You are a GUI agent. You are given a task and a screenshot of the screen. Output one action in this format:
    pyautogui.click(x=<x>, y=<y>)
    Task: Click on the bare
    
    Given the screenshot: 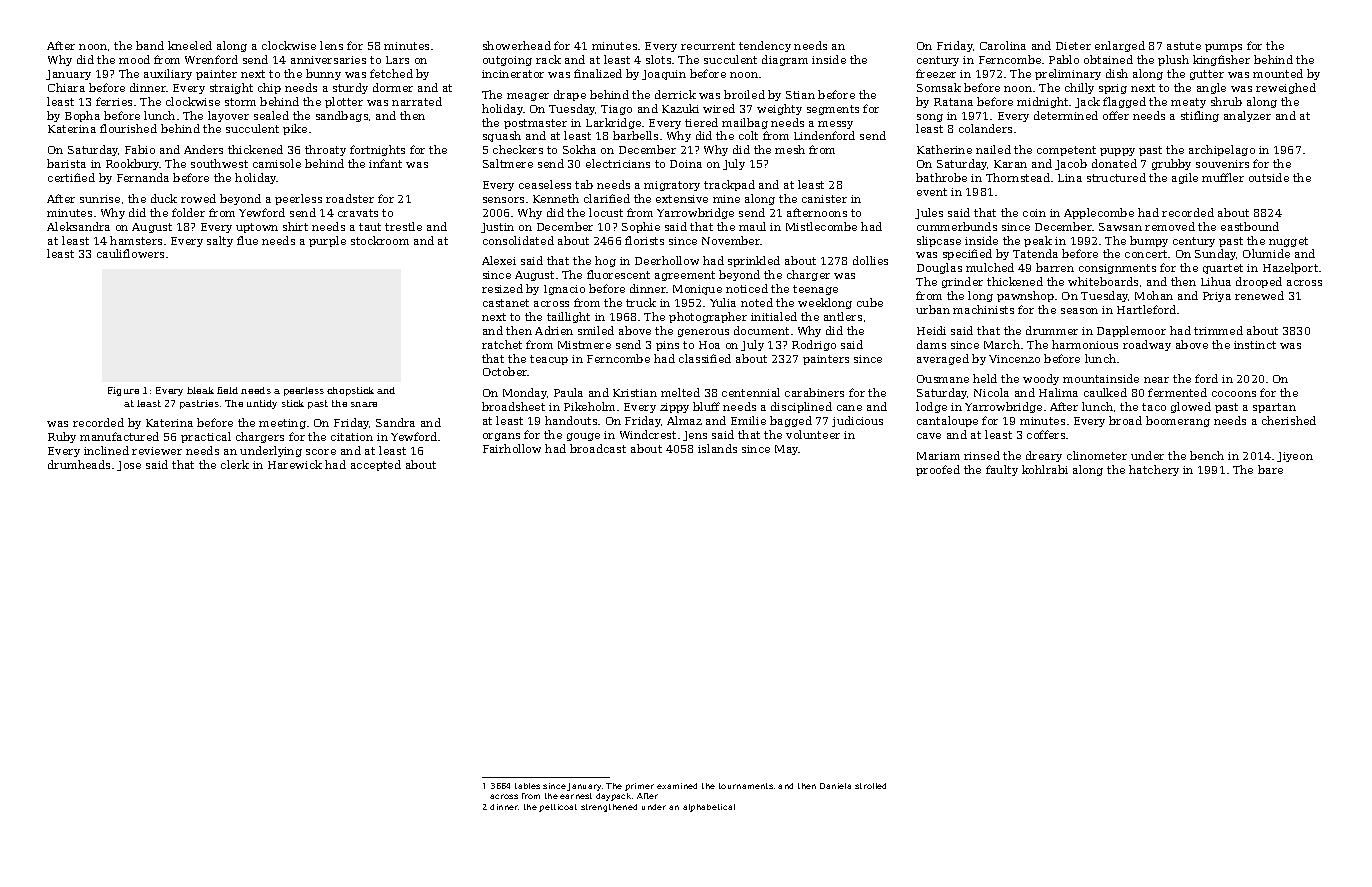 What is the action you would take?
    pyautogui.click(x=1270, y=469)
